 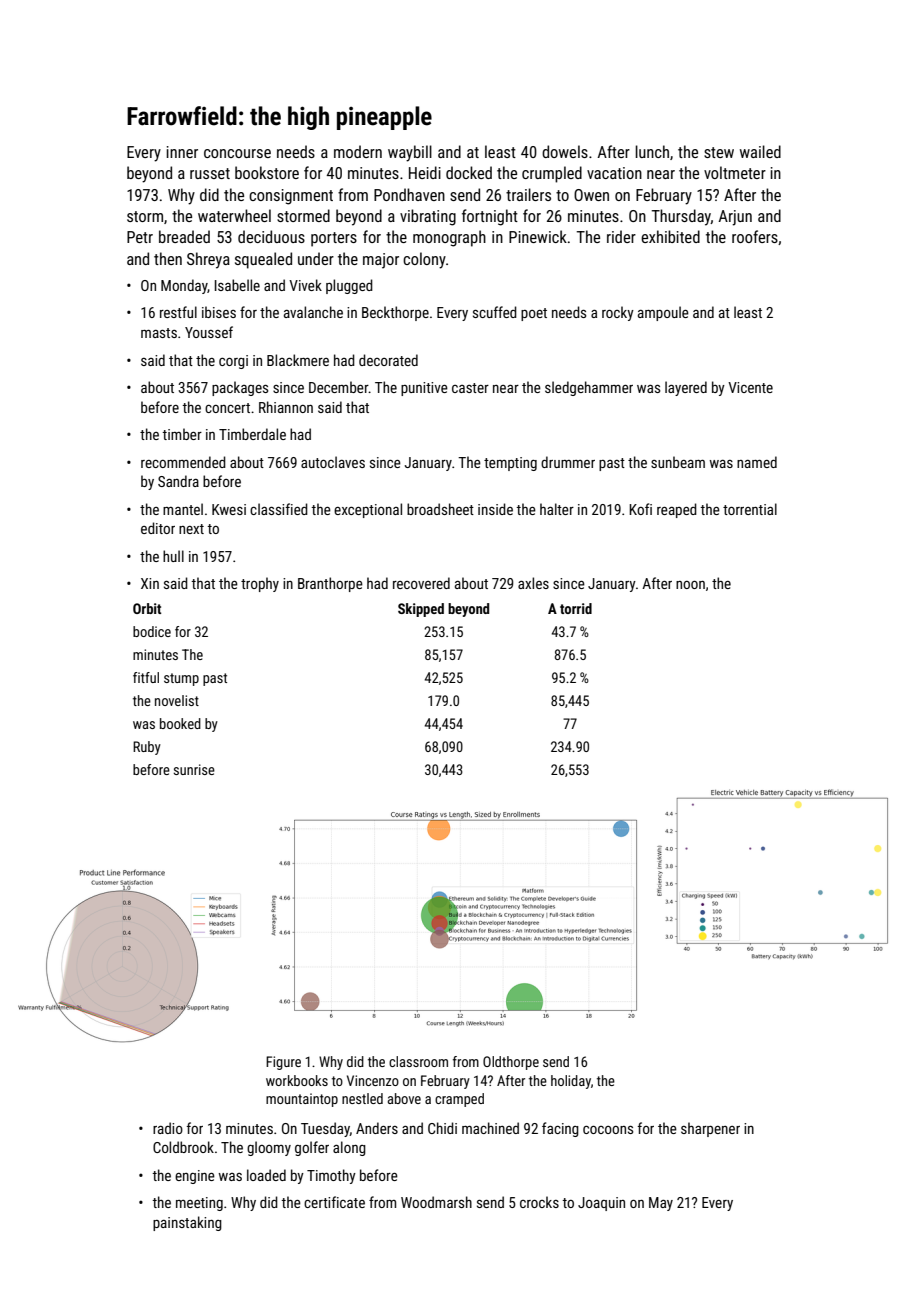 I want to click on torrential, so click(x=750, y=509).
